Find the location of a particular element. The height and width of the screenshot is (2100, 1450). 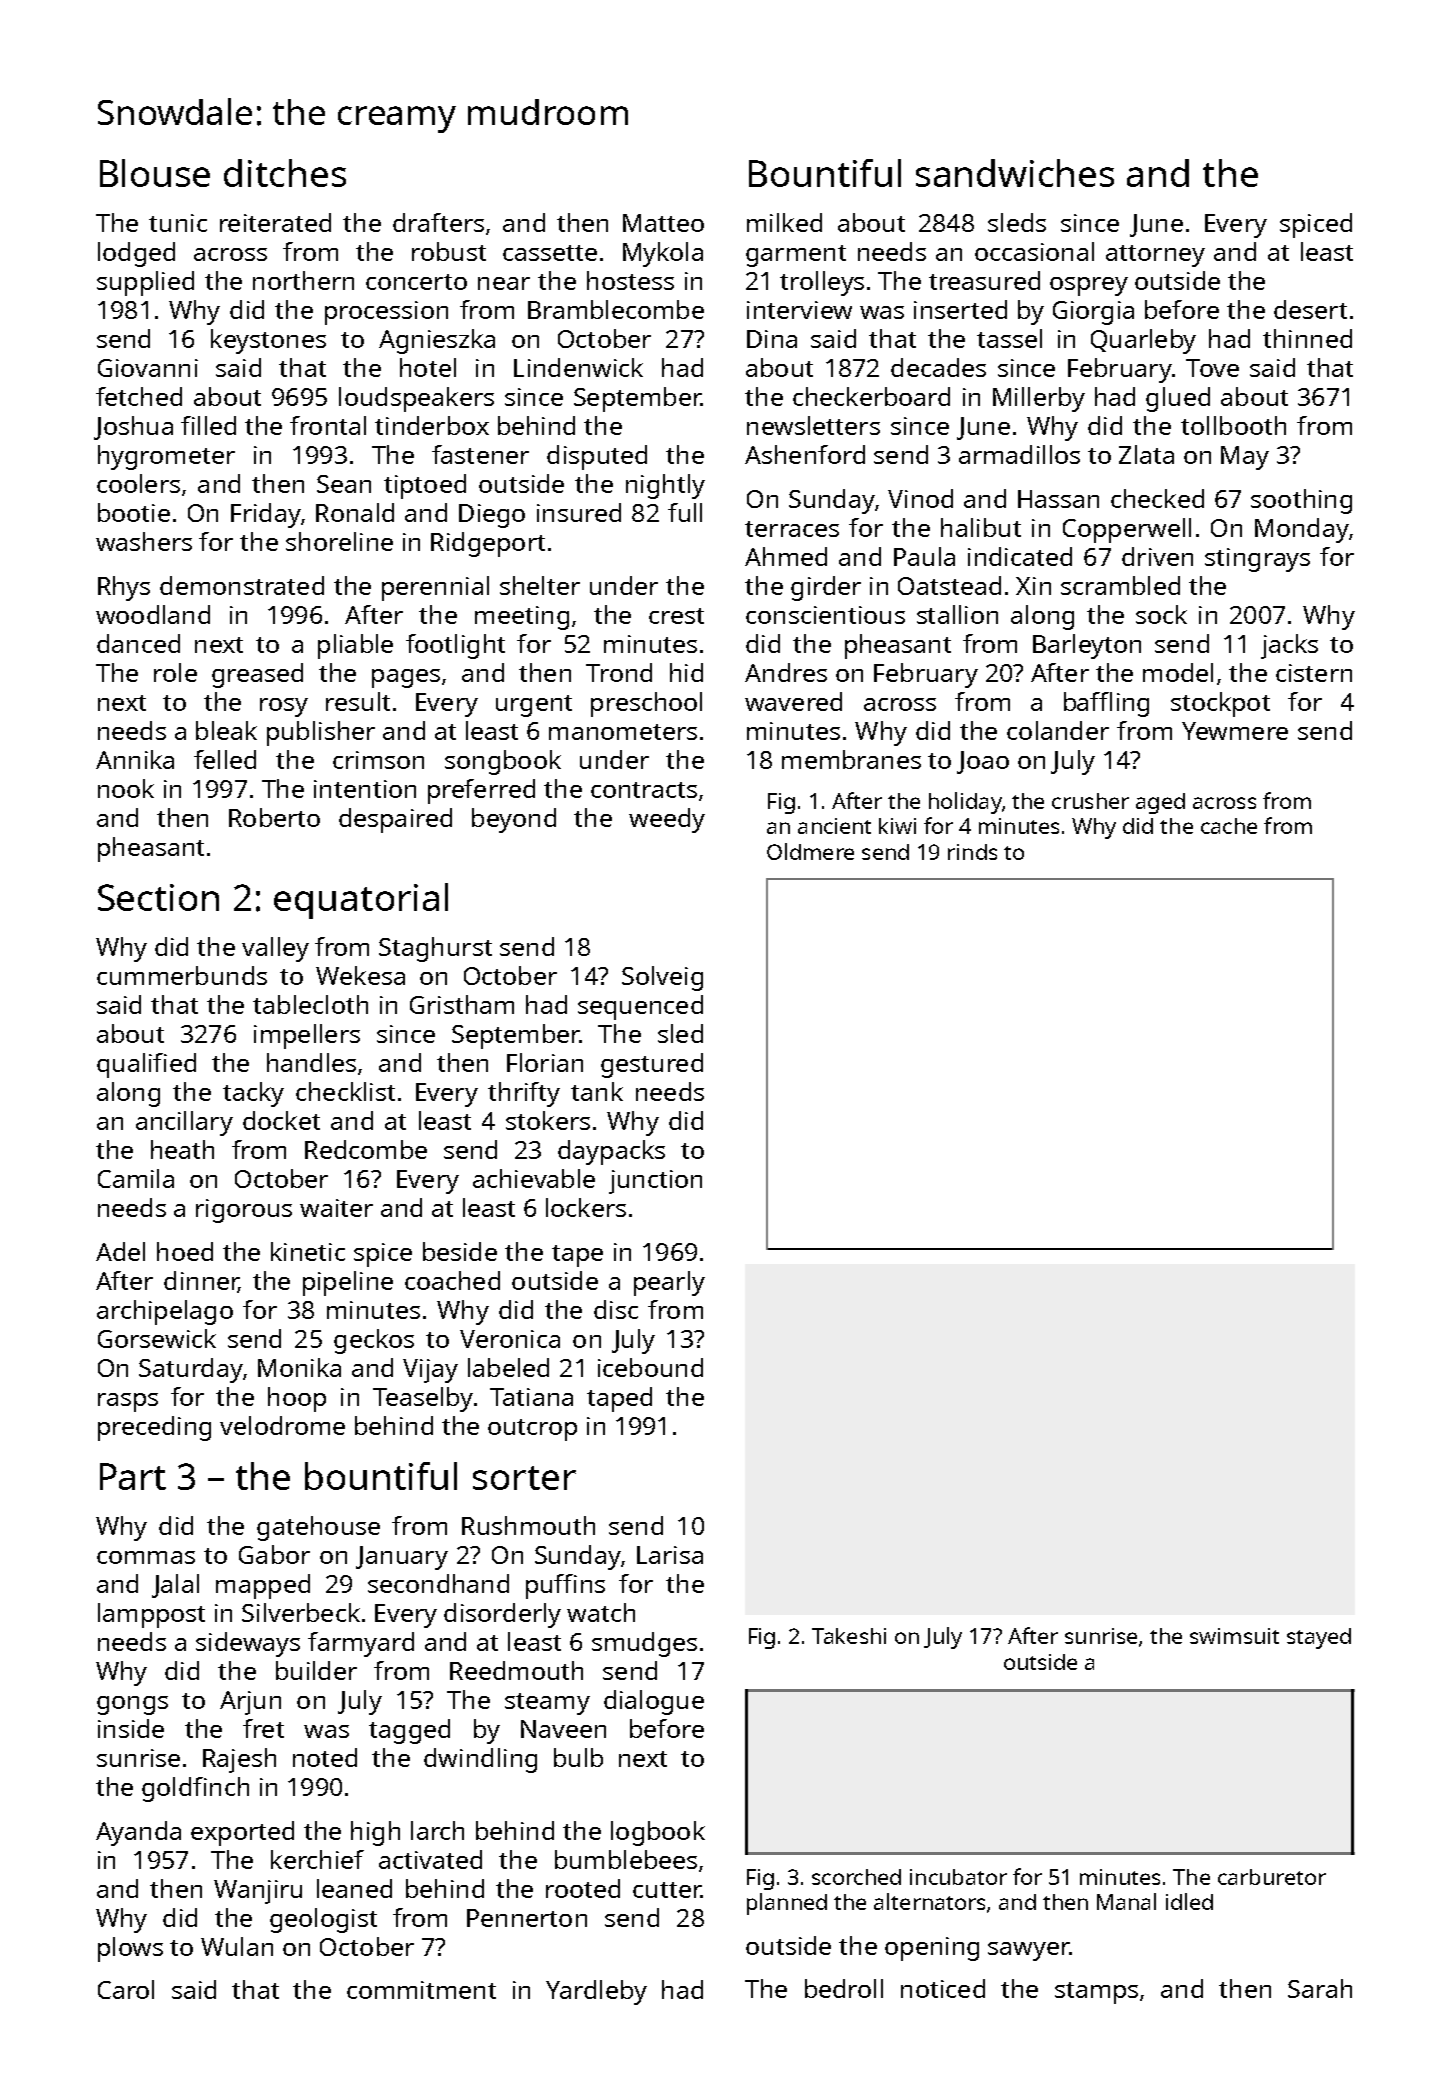

cache is located at coordinates (1229, 826).
